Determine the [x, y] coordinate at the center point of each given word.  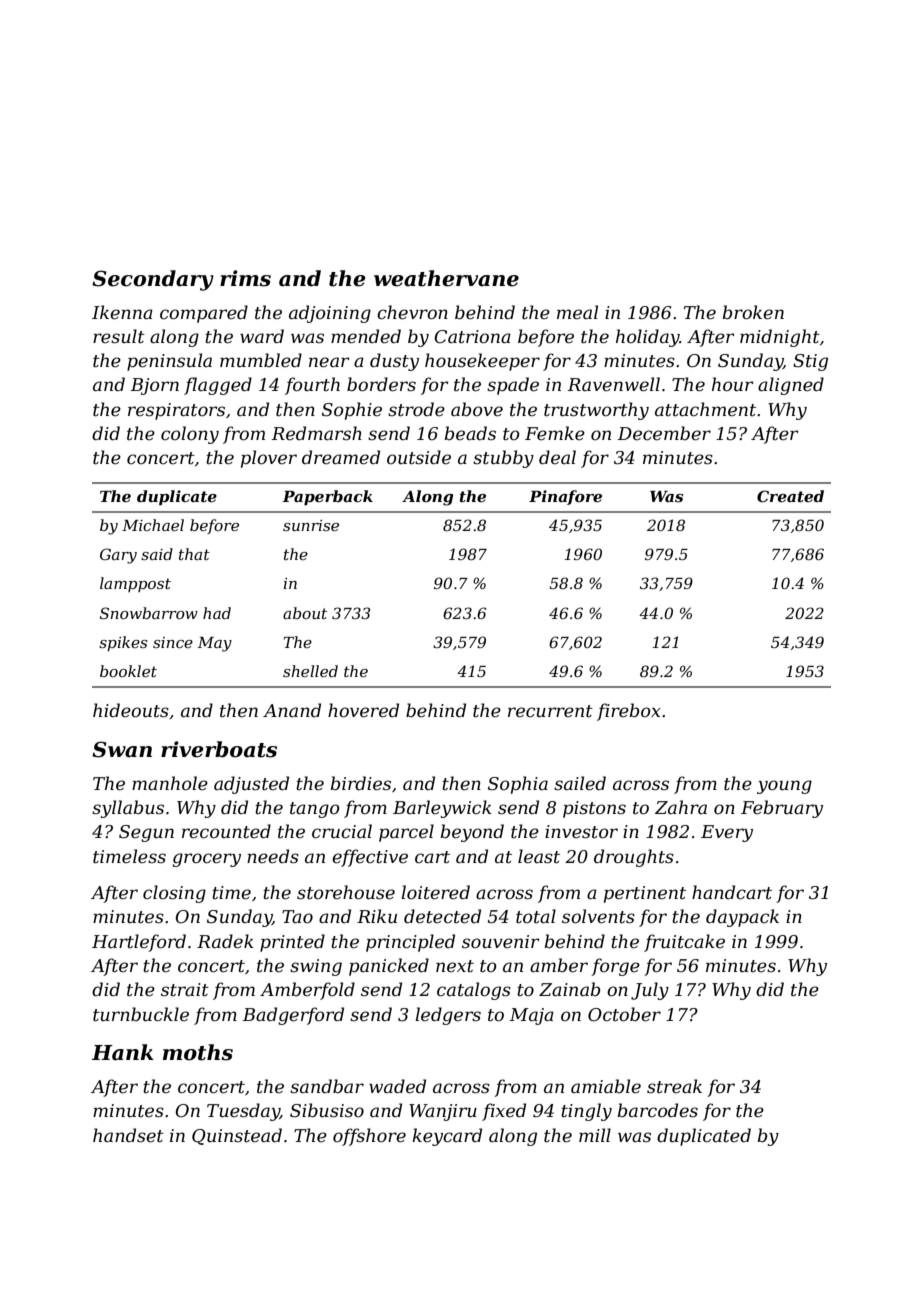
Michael [153, 525]
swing [316, 967]
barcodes [657, 1110]
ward [262, 336]
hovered [363, 710]
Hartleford [139, 943]
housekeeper [482, 362]
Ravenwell [614, 384]
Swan [122, 749]
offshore [369, 1137]
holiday [648, 338]
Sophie [352, 411]
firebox [628, 712]
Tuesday [243, 1112]
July [650, 991]
